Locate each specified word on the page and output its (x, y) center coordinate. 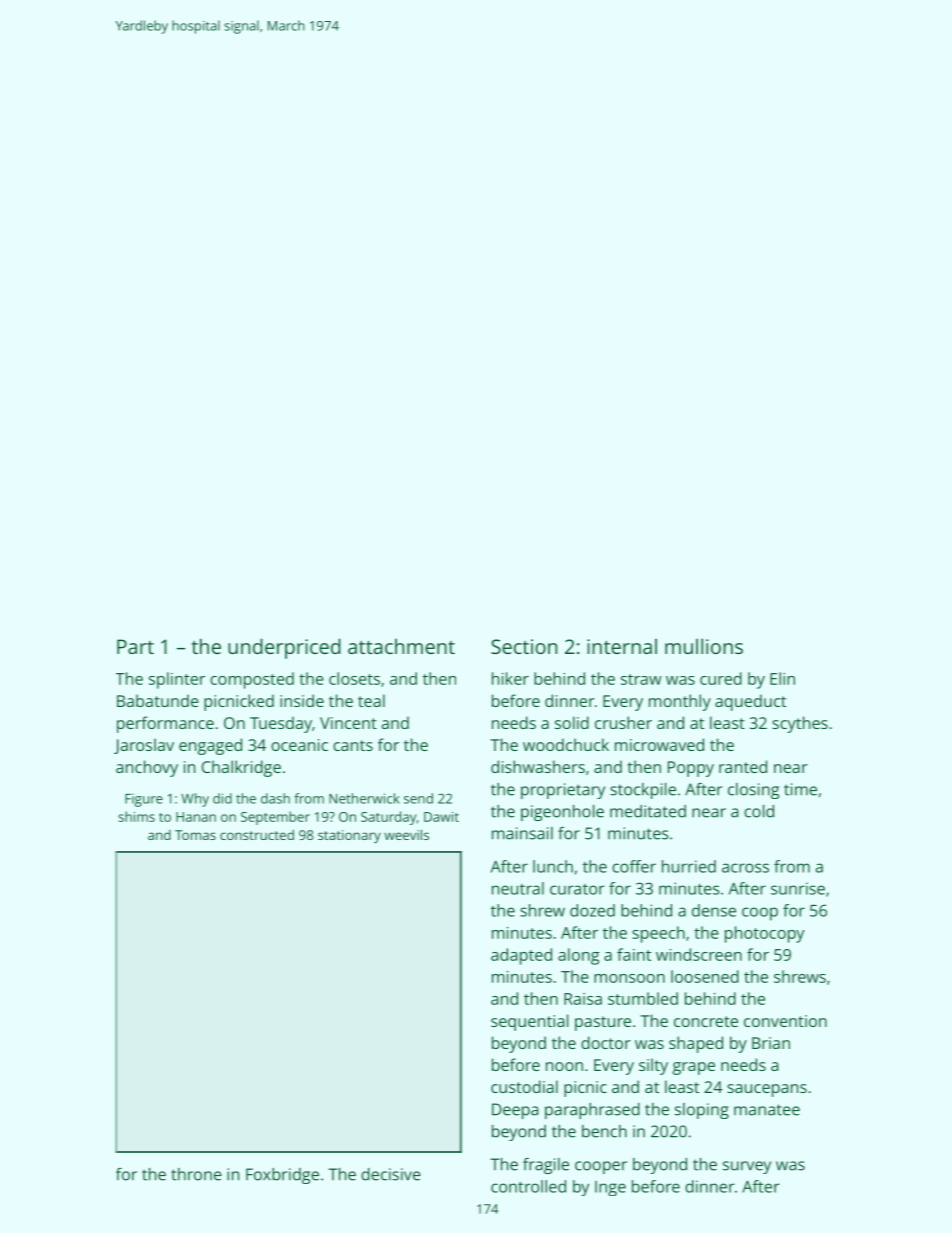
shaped (696, 1044)
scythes (800, 724)
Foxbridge (282, 1176)
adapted (521, 956)
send (418, 798)
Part (135, 646)
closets (354, 678)
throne (196, 1174)
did (222, 798)
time (800, 789)
